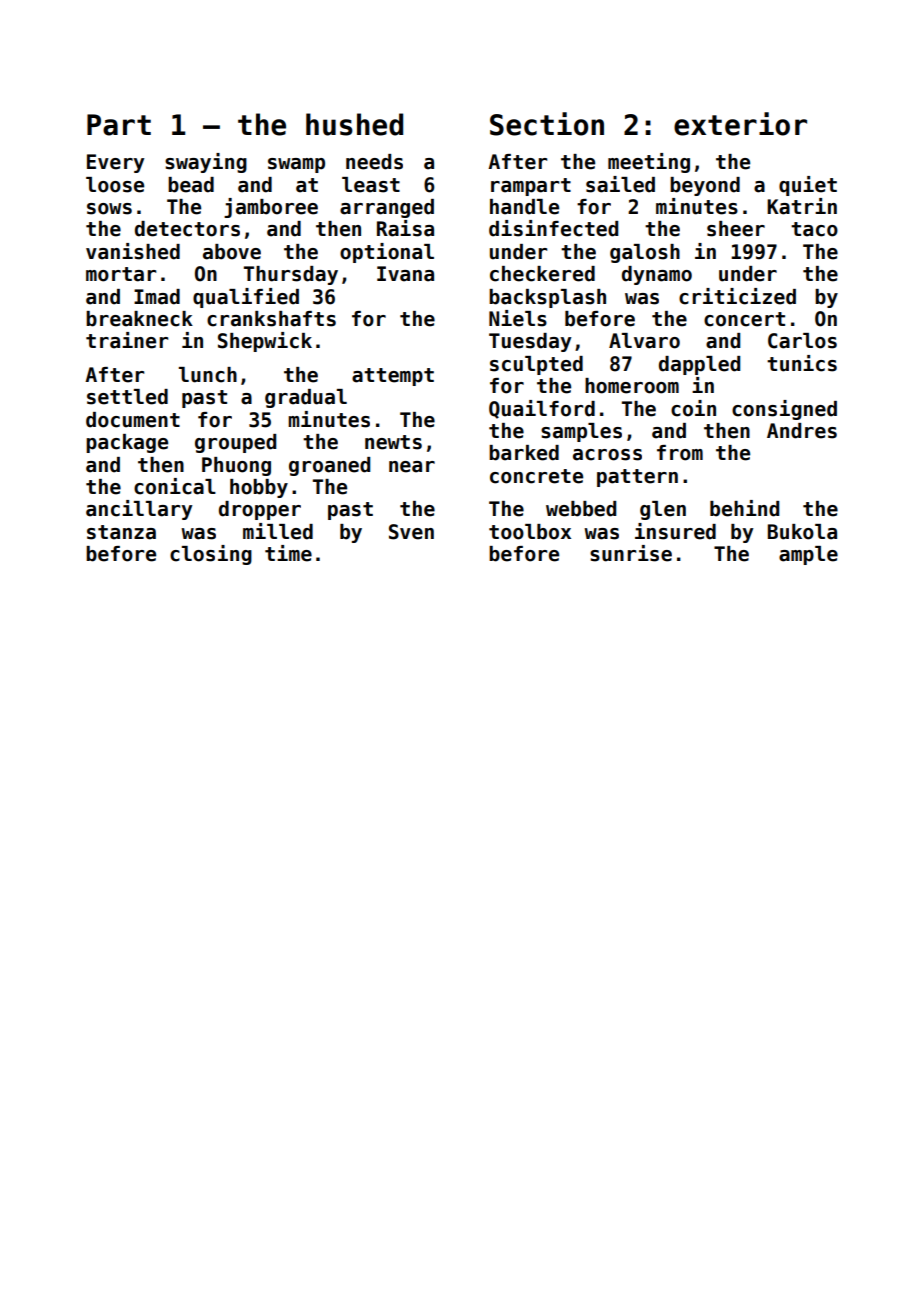 The image size is (924, 1311). I want to click on tunics, so click(802, 363).
